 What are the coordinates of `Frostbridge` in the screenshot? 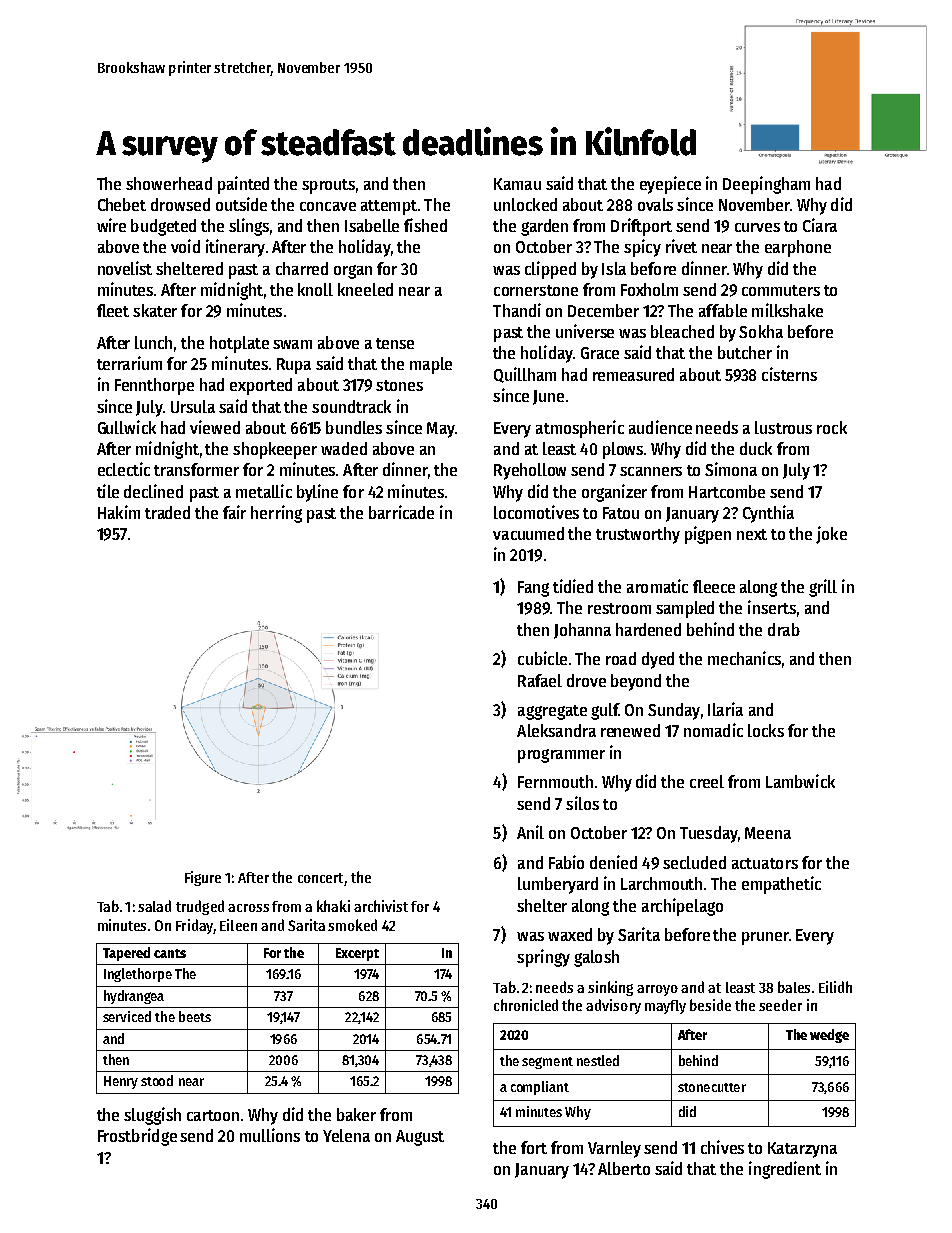 It's located at (137, 1137).
